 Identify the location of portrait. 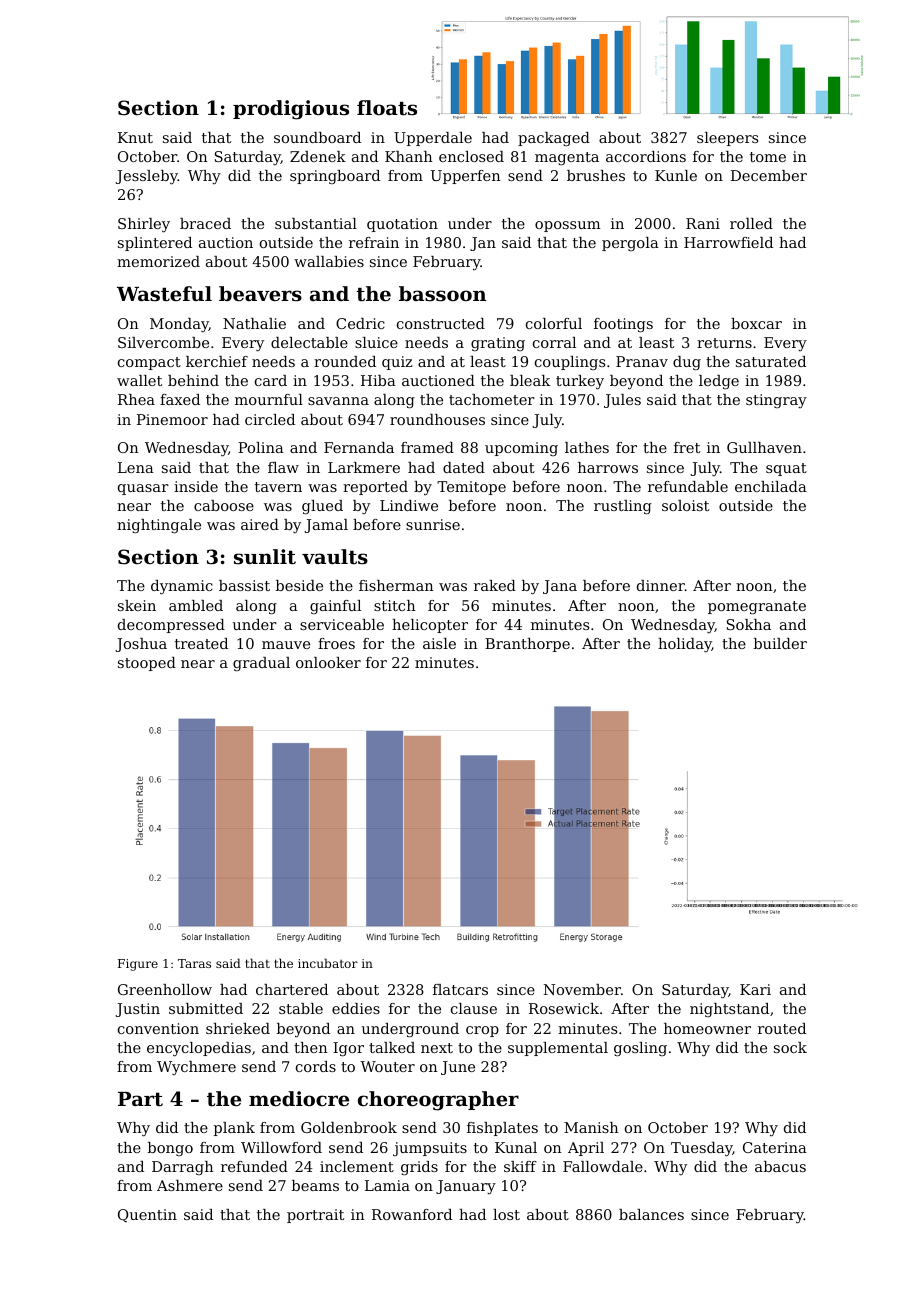
(315, 1216).
